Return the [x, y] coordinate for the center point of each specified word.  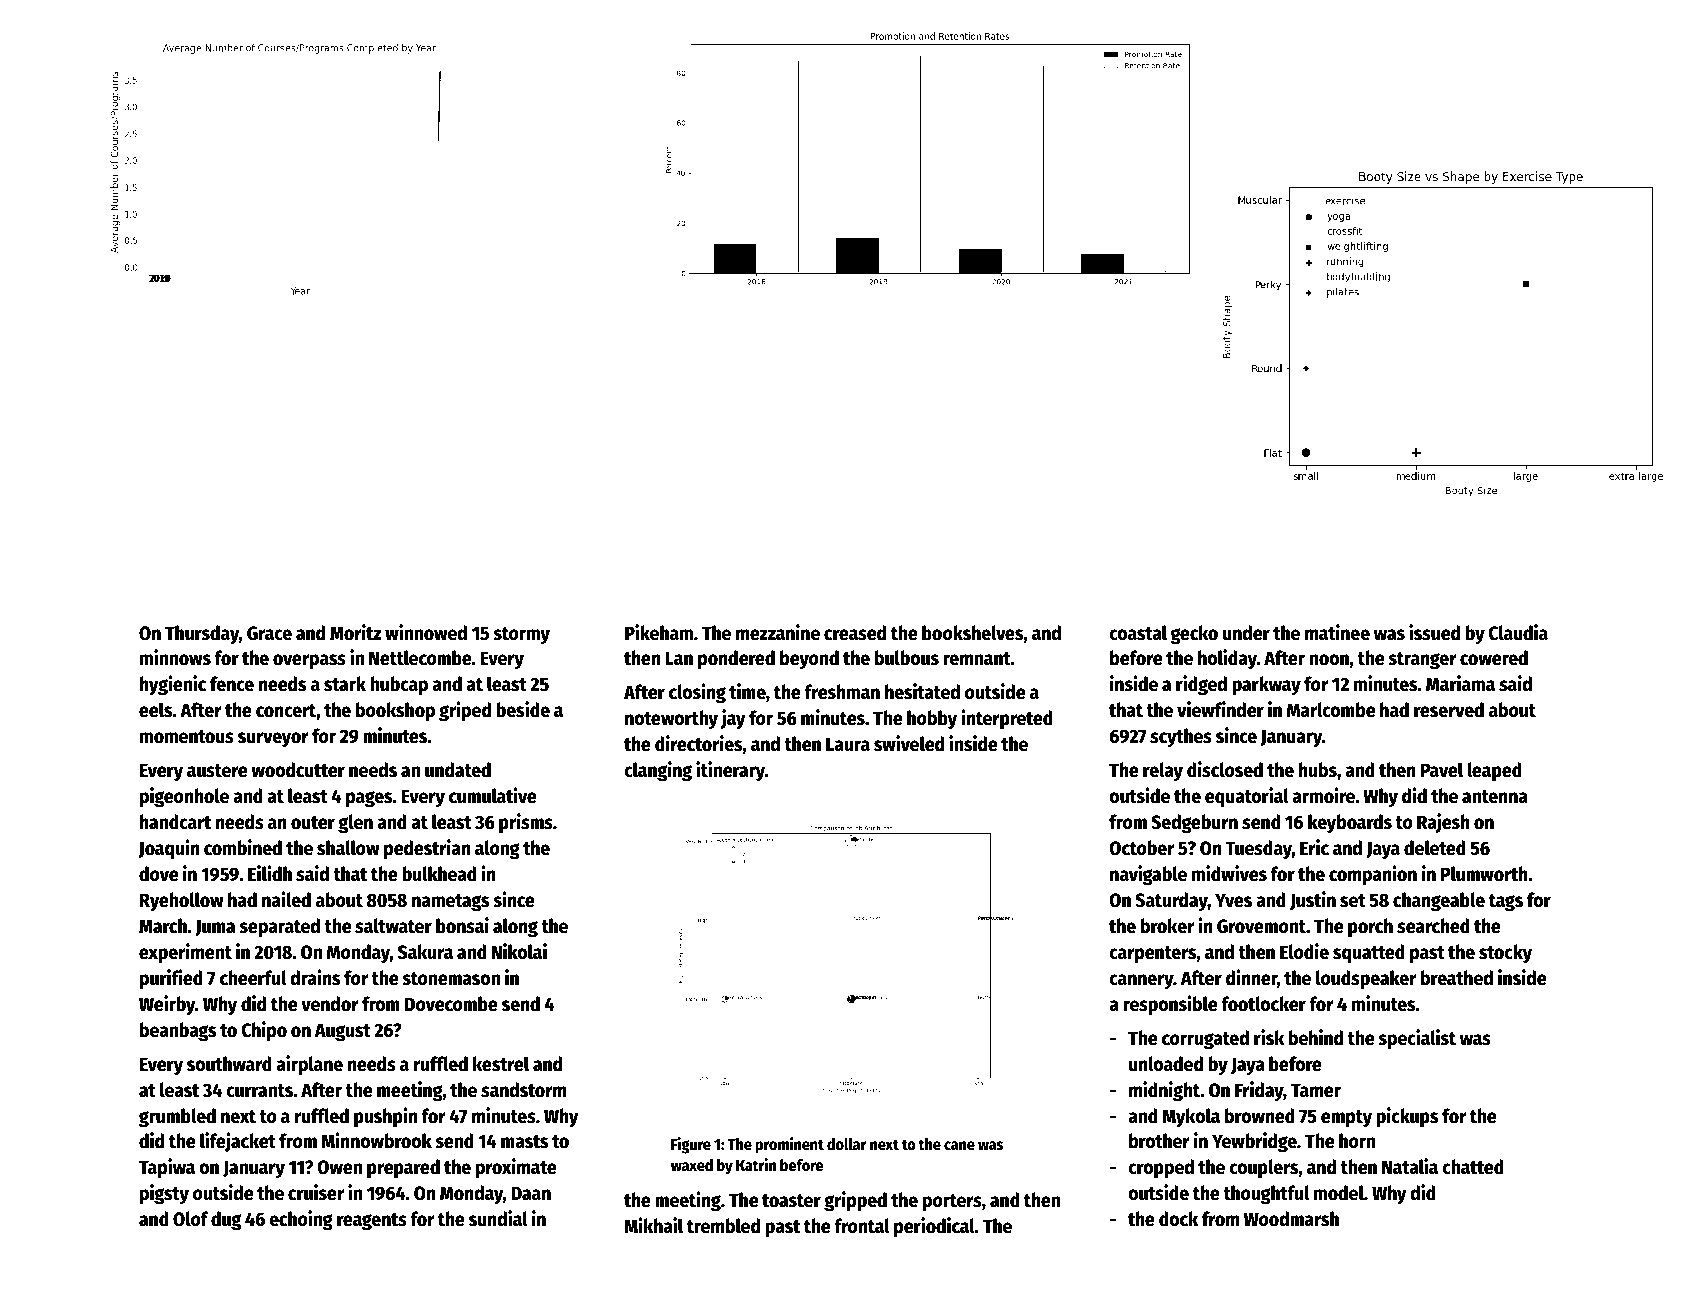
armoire [1323, 795]
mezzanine [778, 632]
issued [1434, 632]
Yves [1233, 900]
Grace [269, 633]
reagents [372, 1222]
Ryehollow [182, 901]
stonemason [451, 979]
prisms [526, 823]
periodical [934, 1227]
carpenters [1152, 954]
